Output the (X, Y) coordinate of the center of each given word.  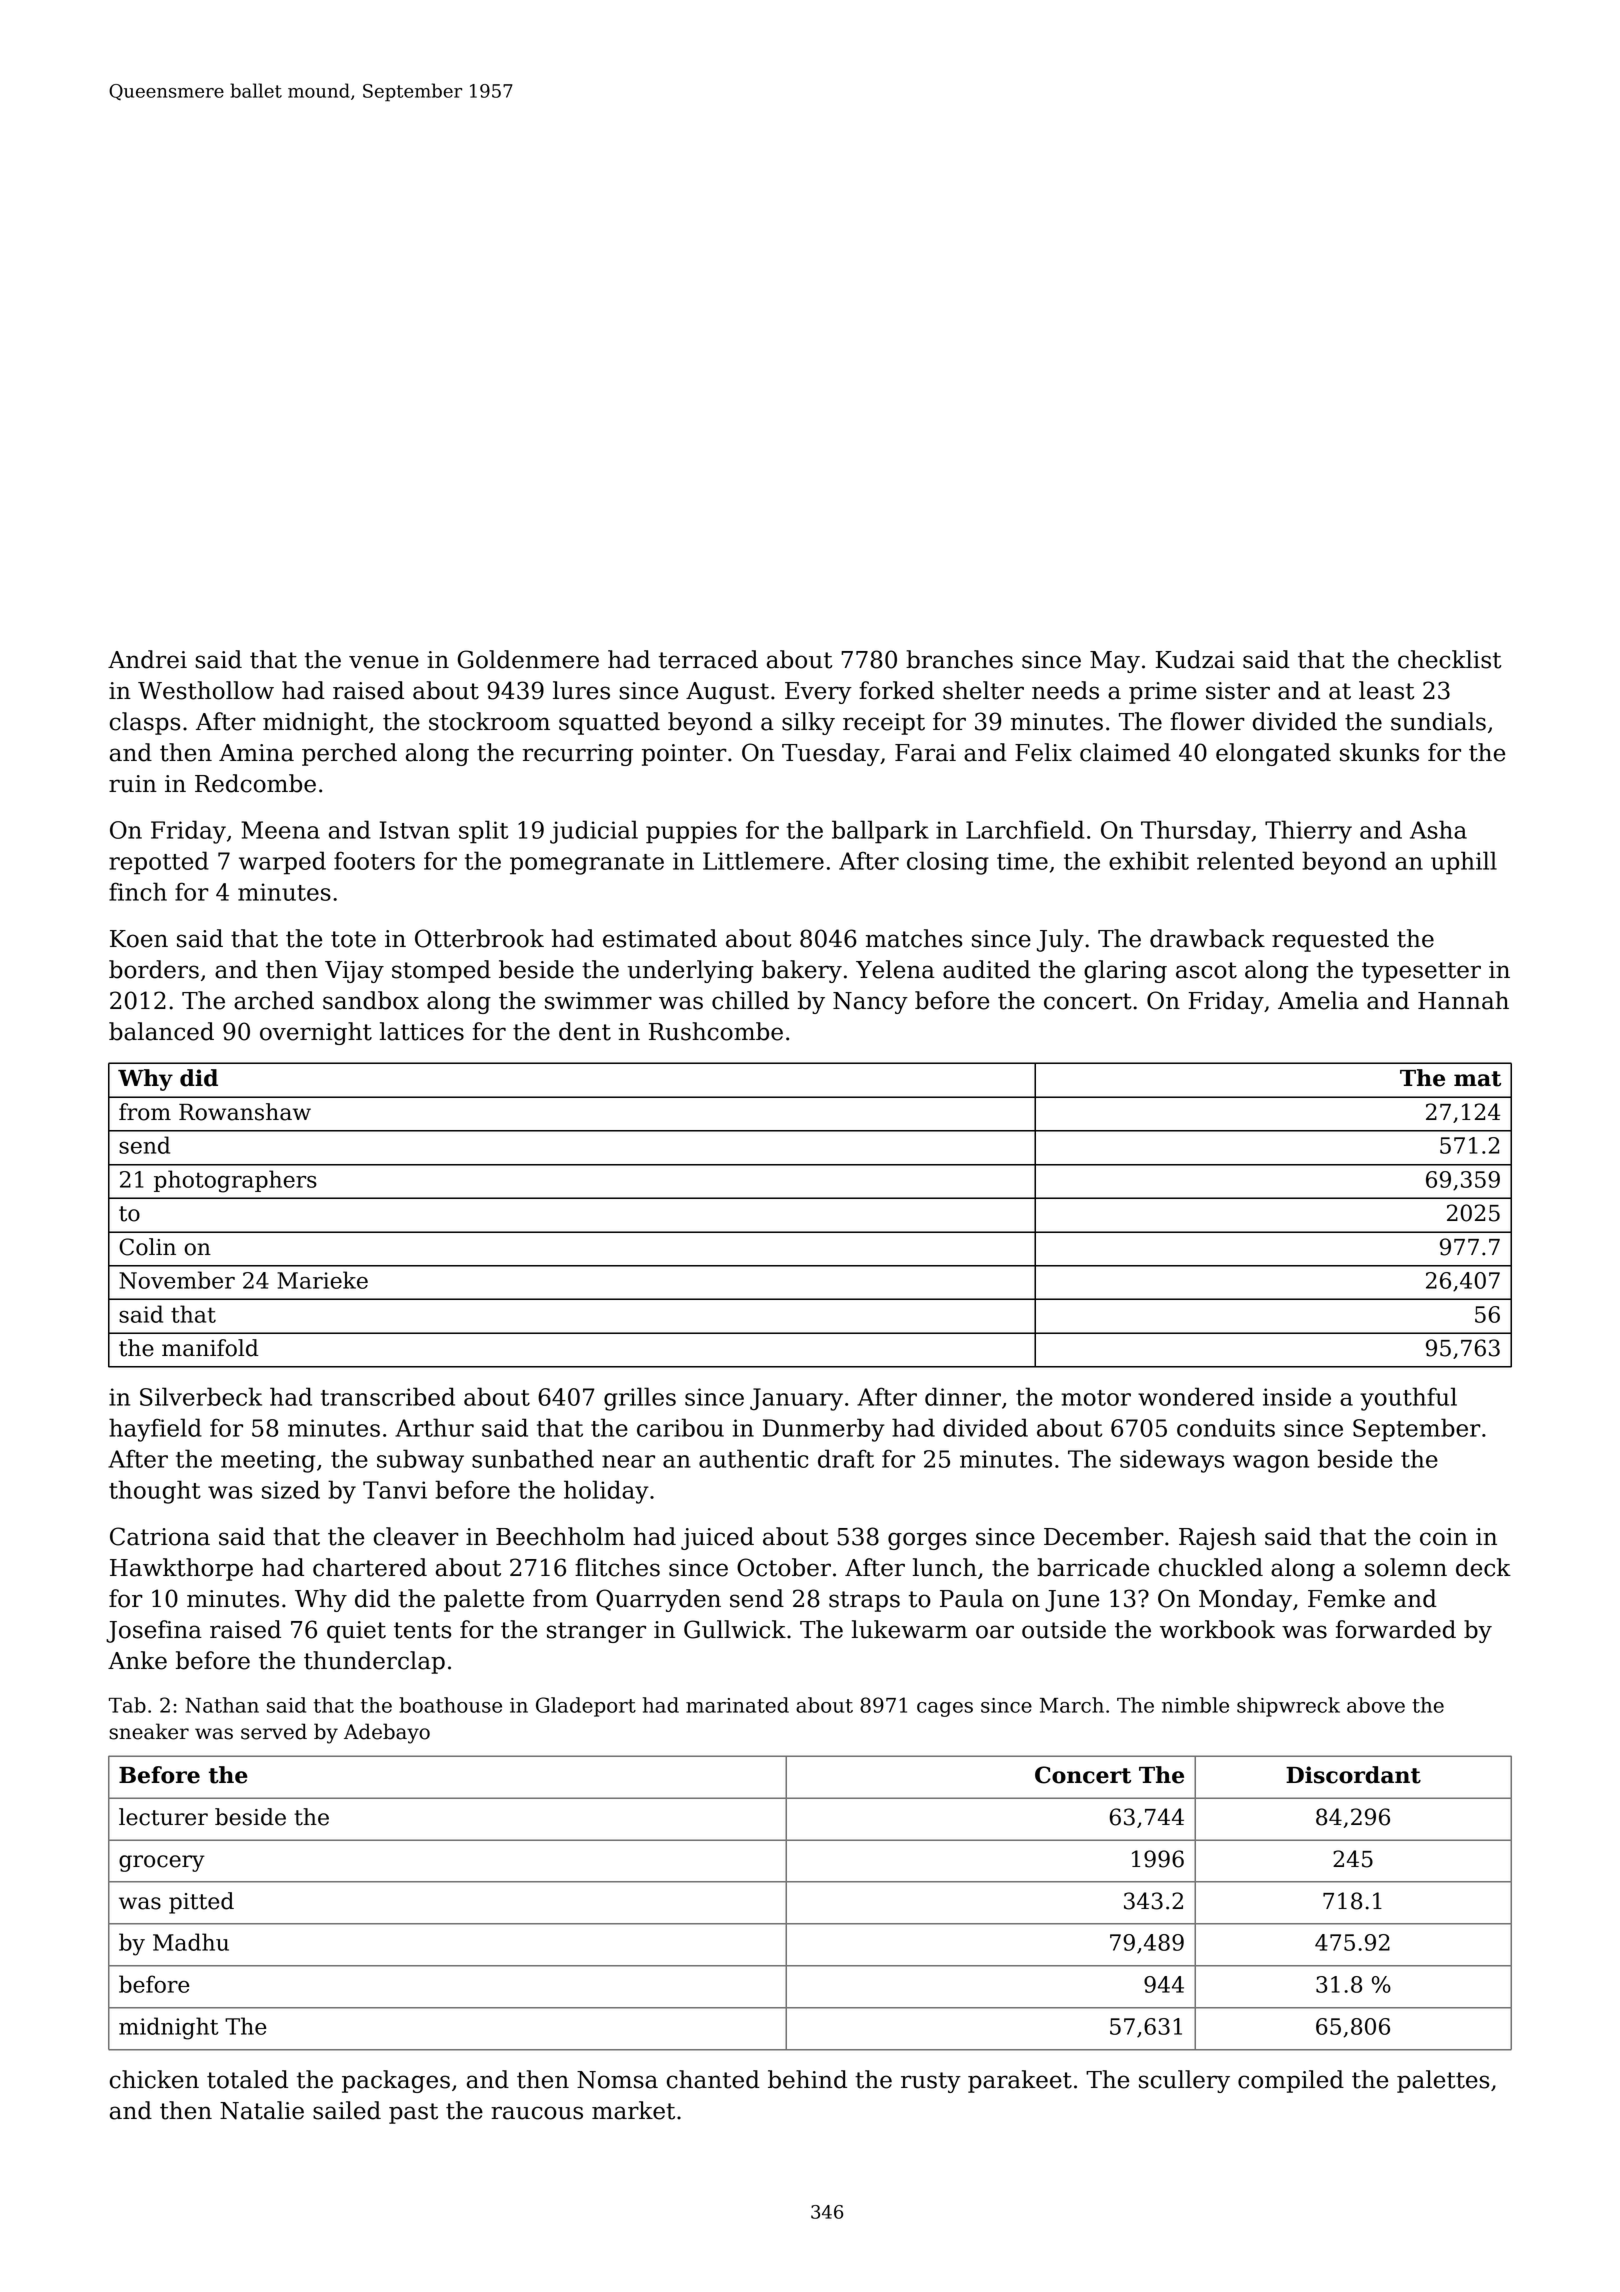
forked (896, 690)
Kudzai (1195, 659)
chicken (154, 2079)
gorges (927, 1541)
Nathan (222, 1705)
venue (384, 662)
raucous (537, 2113)
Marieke (322, 1280)
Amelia (1318, 1000)
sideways (1172, 1461)
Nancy (870, 1003)
